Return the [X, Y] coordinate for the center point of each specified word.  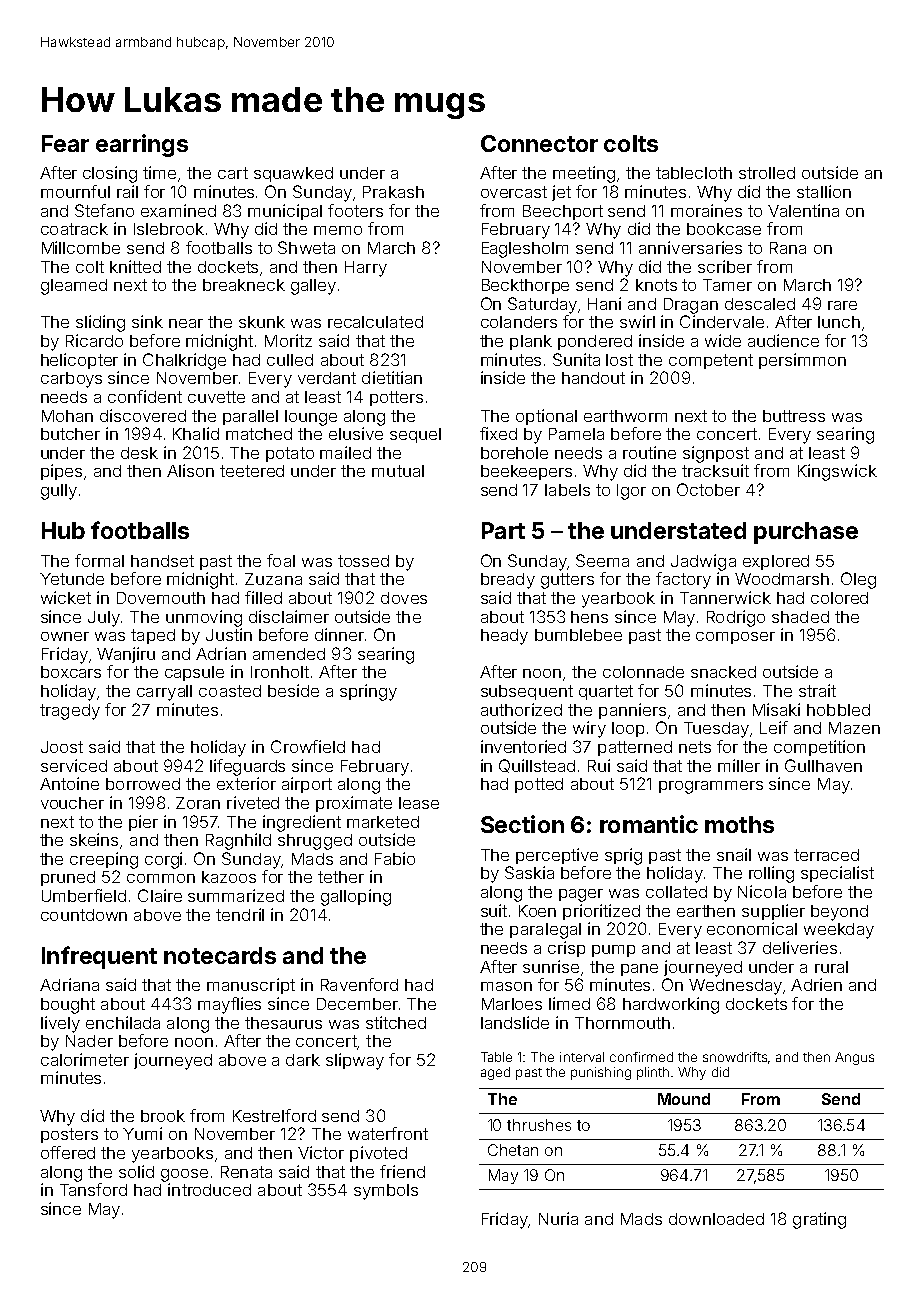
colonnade [643, 672]
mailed [345, 452]
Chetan [513, 1150]
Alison [190, 470]
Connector [539, 143]
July [104, 619]
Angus [854, 1058]
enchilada [123, 1022]
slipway [355, 1061]
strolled [767, 173]
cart [233, 173]
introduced [209, 1189]
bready [508, 581]
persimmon [802, 361]
